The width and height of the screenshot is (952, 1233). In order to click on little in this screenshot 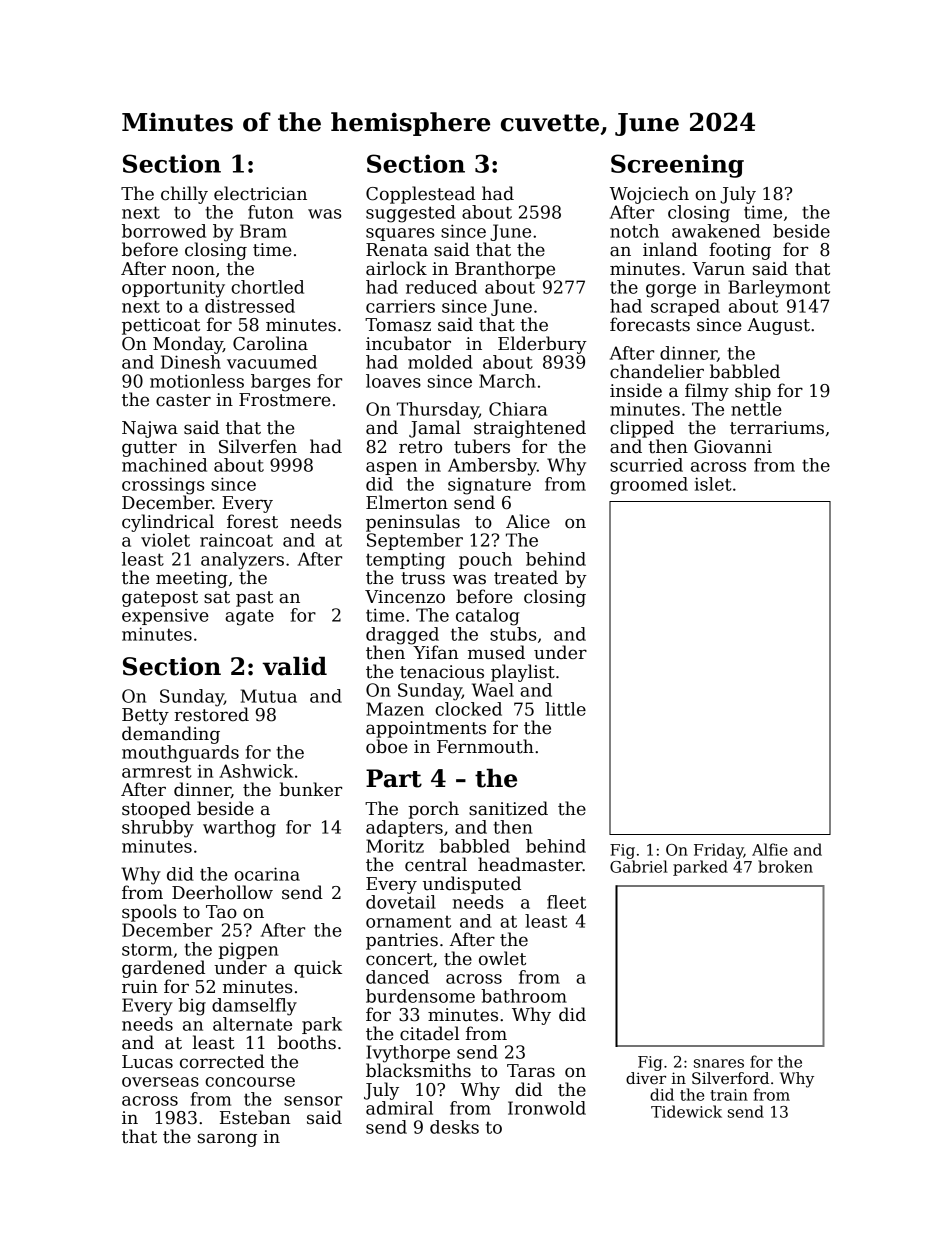, I will do `click(565, 709)`.
